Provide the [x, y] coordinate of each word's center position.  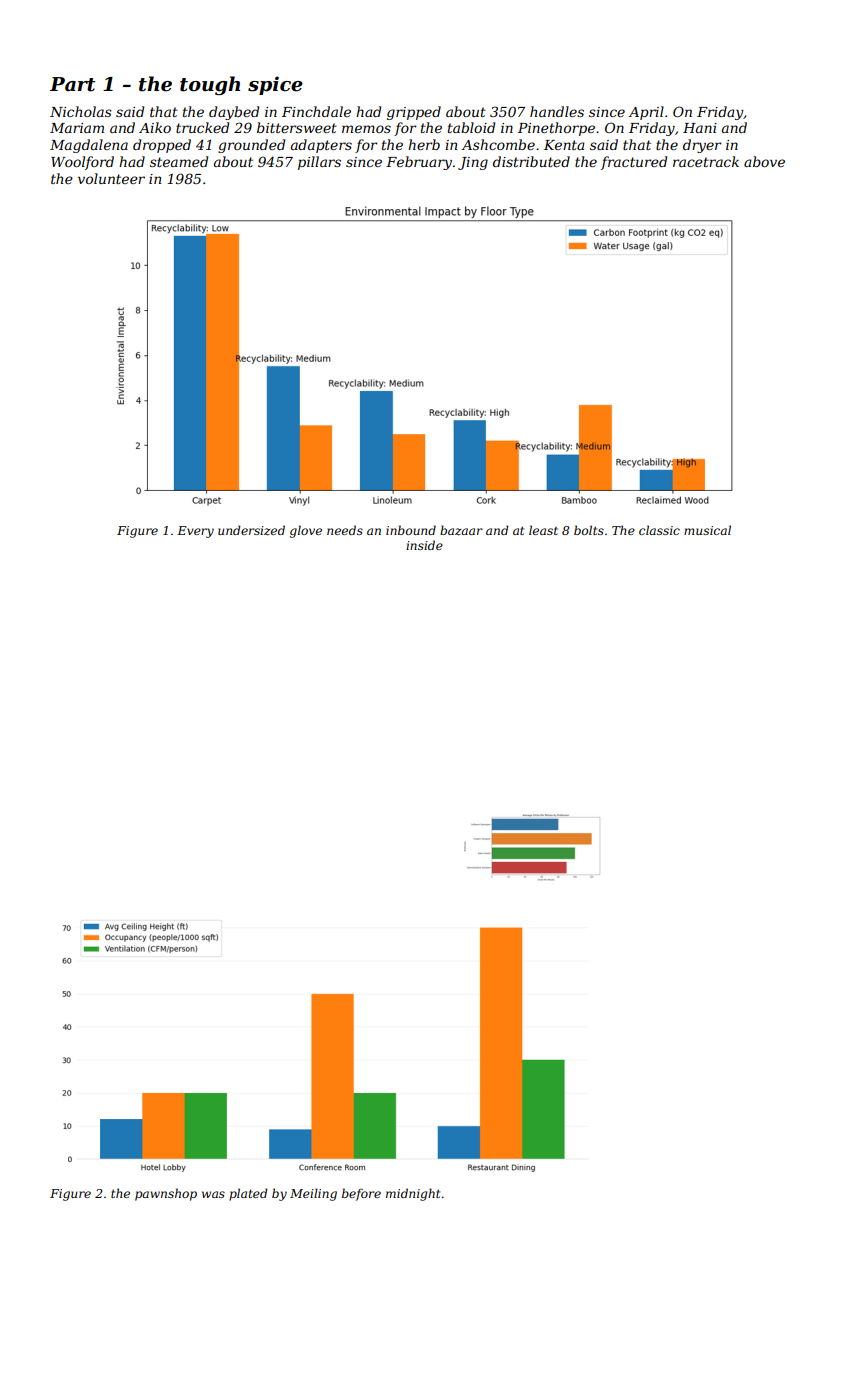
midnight [413, 1194]
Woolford [82, 163]
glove [306, 531]
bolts [589, 530]
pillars [319, 163]
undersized [251, 530]
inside [424, 545]
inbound [411, 530]
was [213, 1194]
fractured [634, 163]
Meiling [313, 1194]
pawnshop [166, 1194]
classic [659, 530]
